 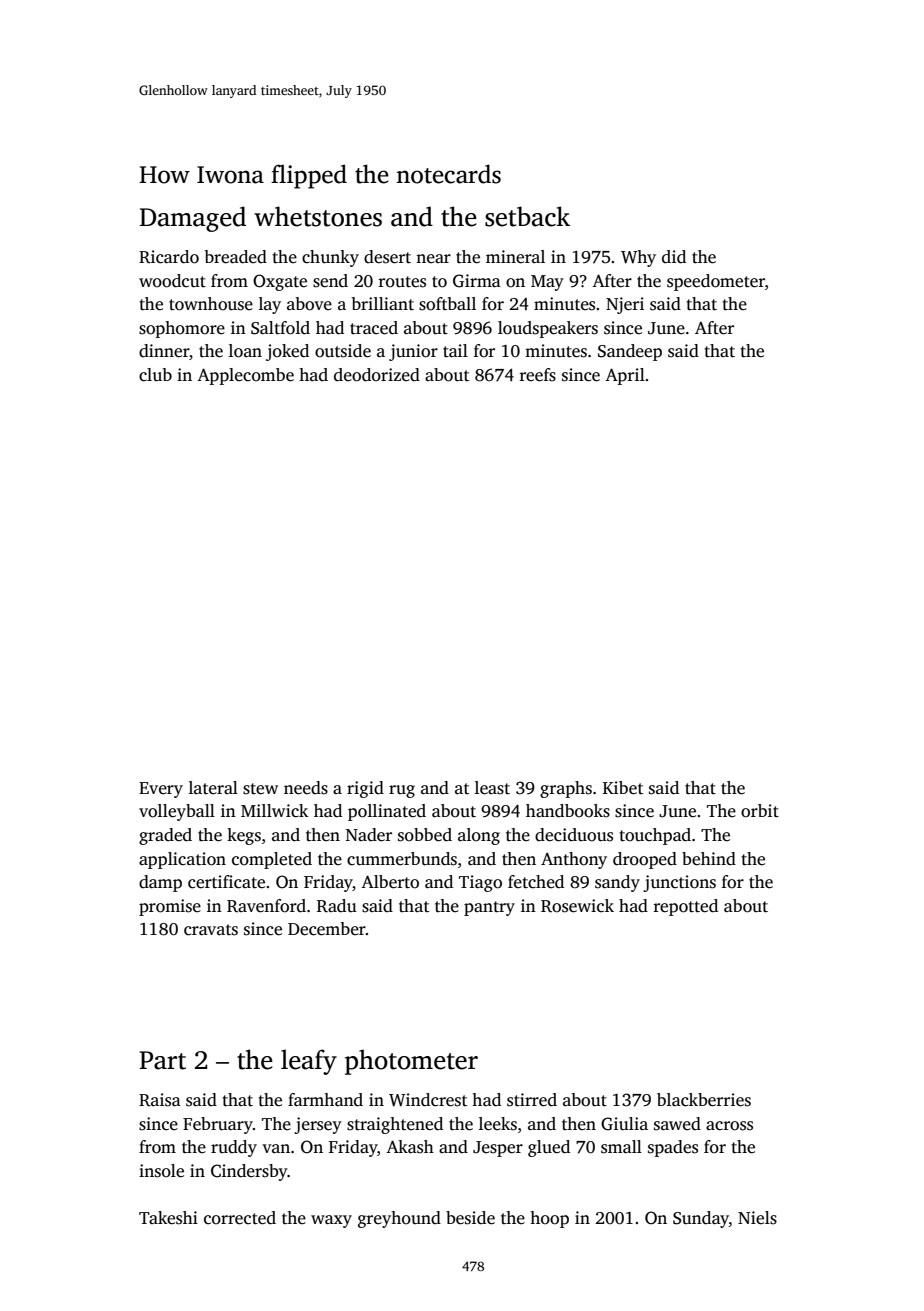 I want to click on whetstones, so click(x=318, y=216).
